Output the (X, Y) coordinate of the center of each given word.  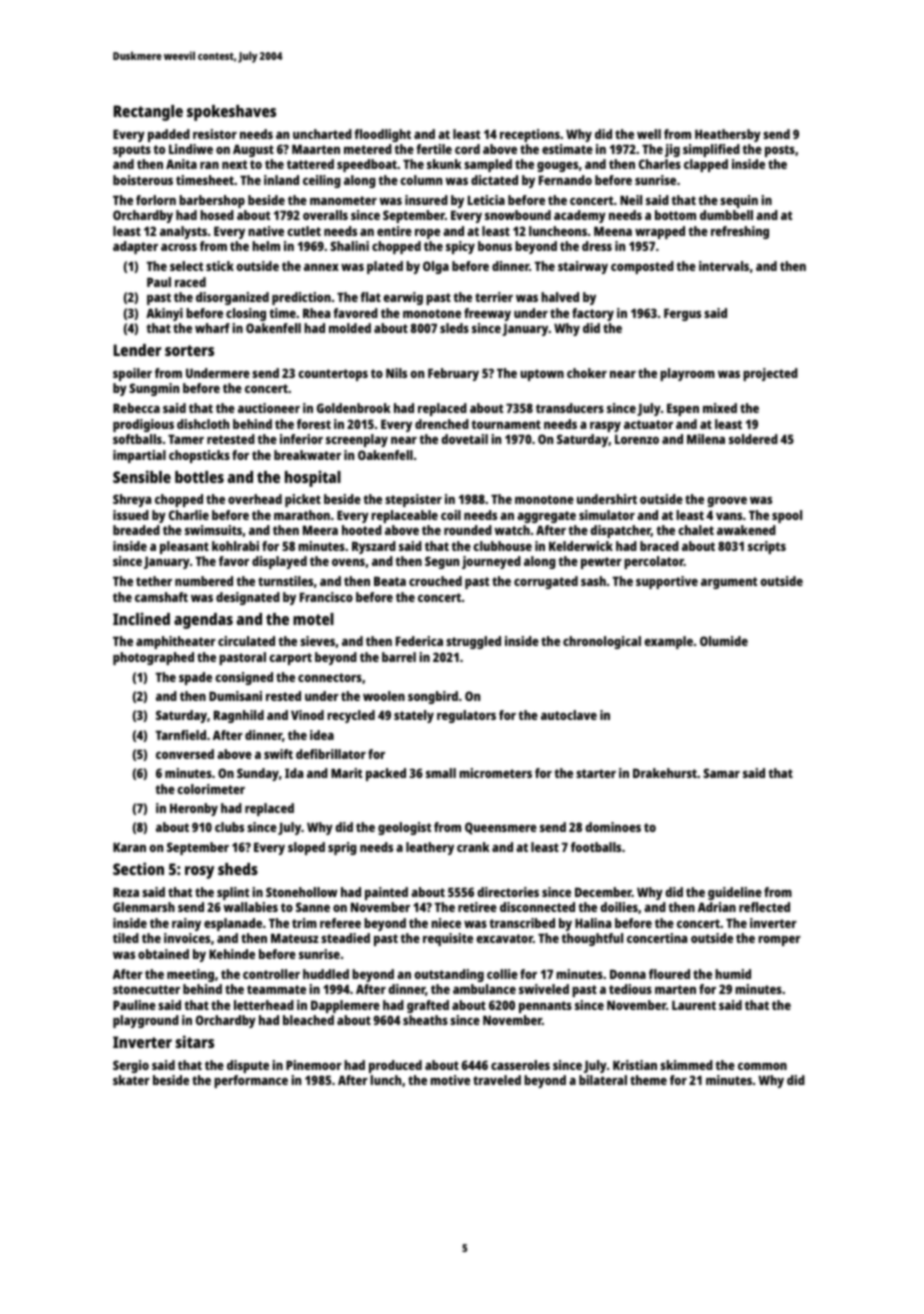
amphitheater (176, 642)
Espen (683, 409)
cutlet (304, 231)
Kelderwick (581, 546)
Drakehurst (665, 773)
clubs (229, 827)
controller (271, 974)
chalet (696, 530)
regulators (466, 716)
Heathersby (728, 135)
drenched (442, 424)
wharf (212, 328)
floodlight (383, 135)
